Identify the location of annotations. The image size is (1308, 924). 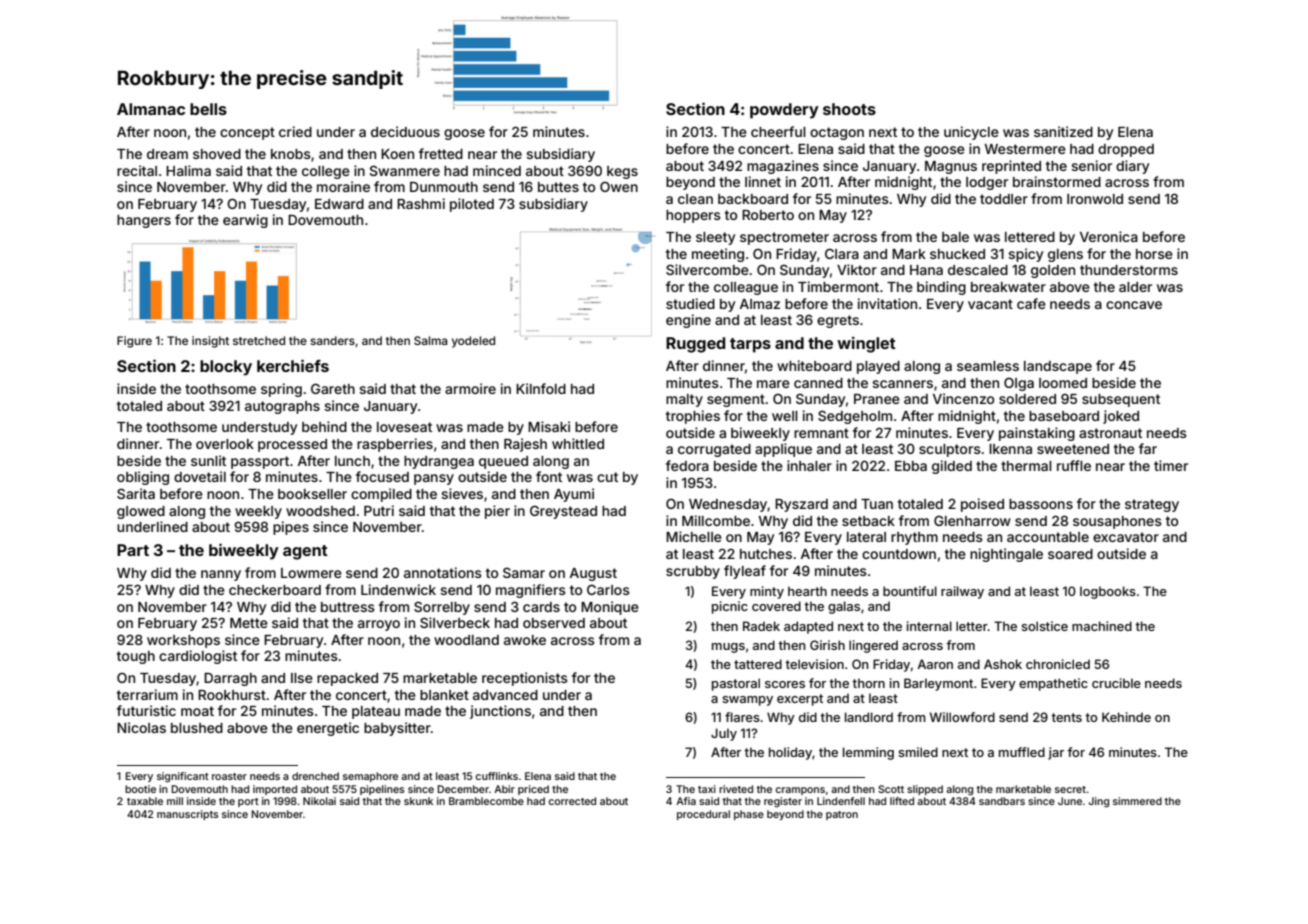
(443, 572).
